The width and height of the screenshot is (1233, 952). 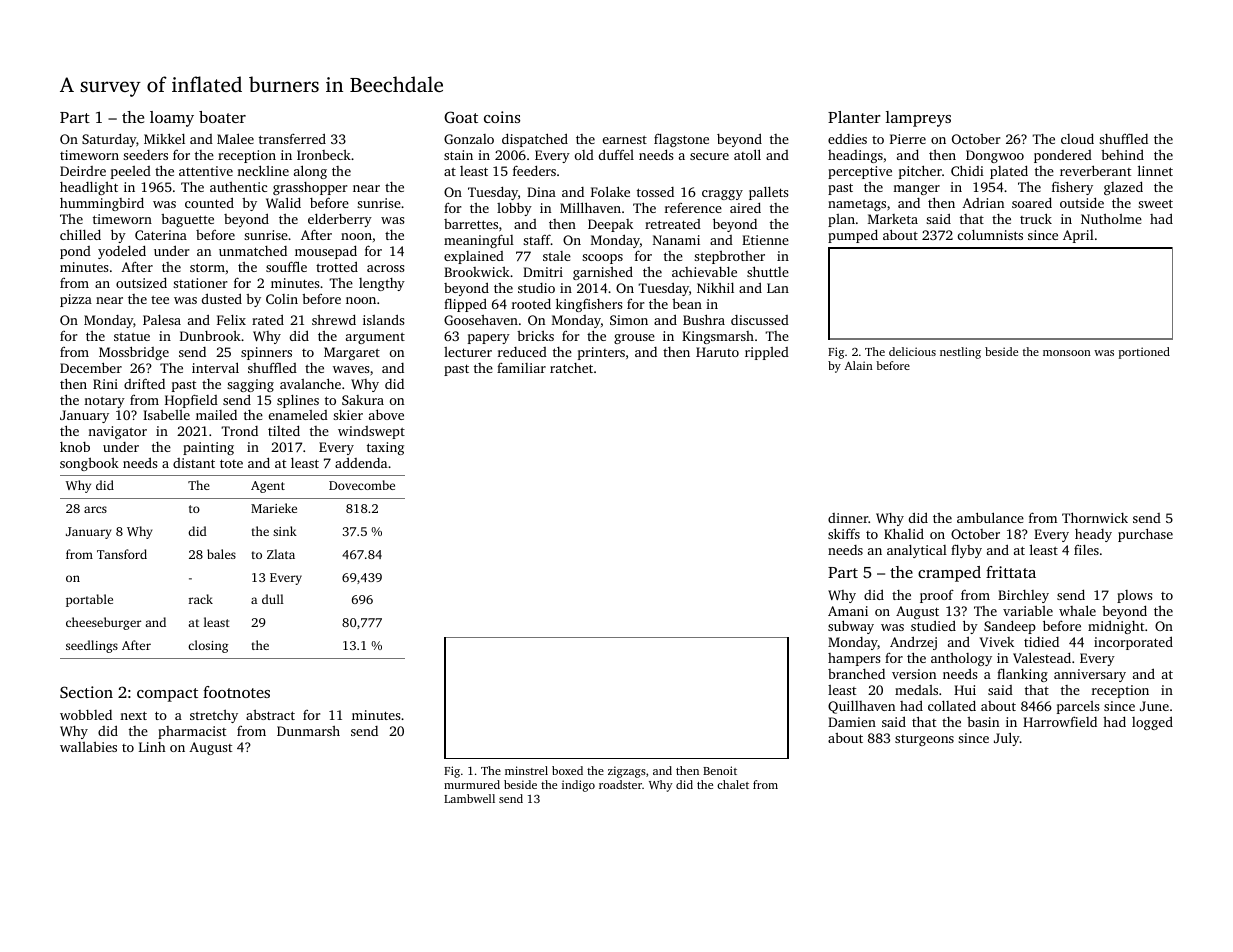 What do you see at coordinates (216, 415) in the screenshot?
I see `mailed` at bounding box center [216, 415].
